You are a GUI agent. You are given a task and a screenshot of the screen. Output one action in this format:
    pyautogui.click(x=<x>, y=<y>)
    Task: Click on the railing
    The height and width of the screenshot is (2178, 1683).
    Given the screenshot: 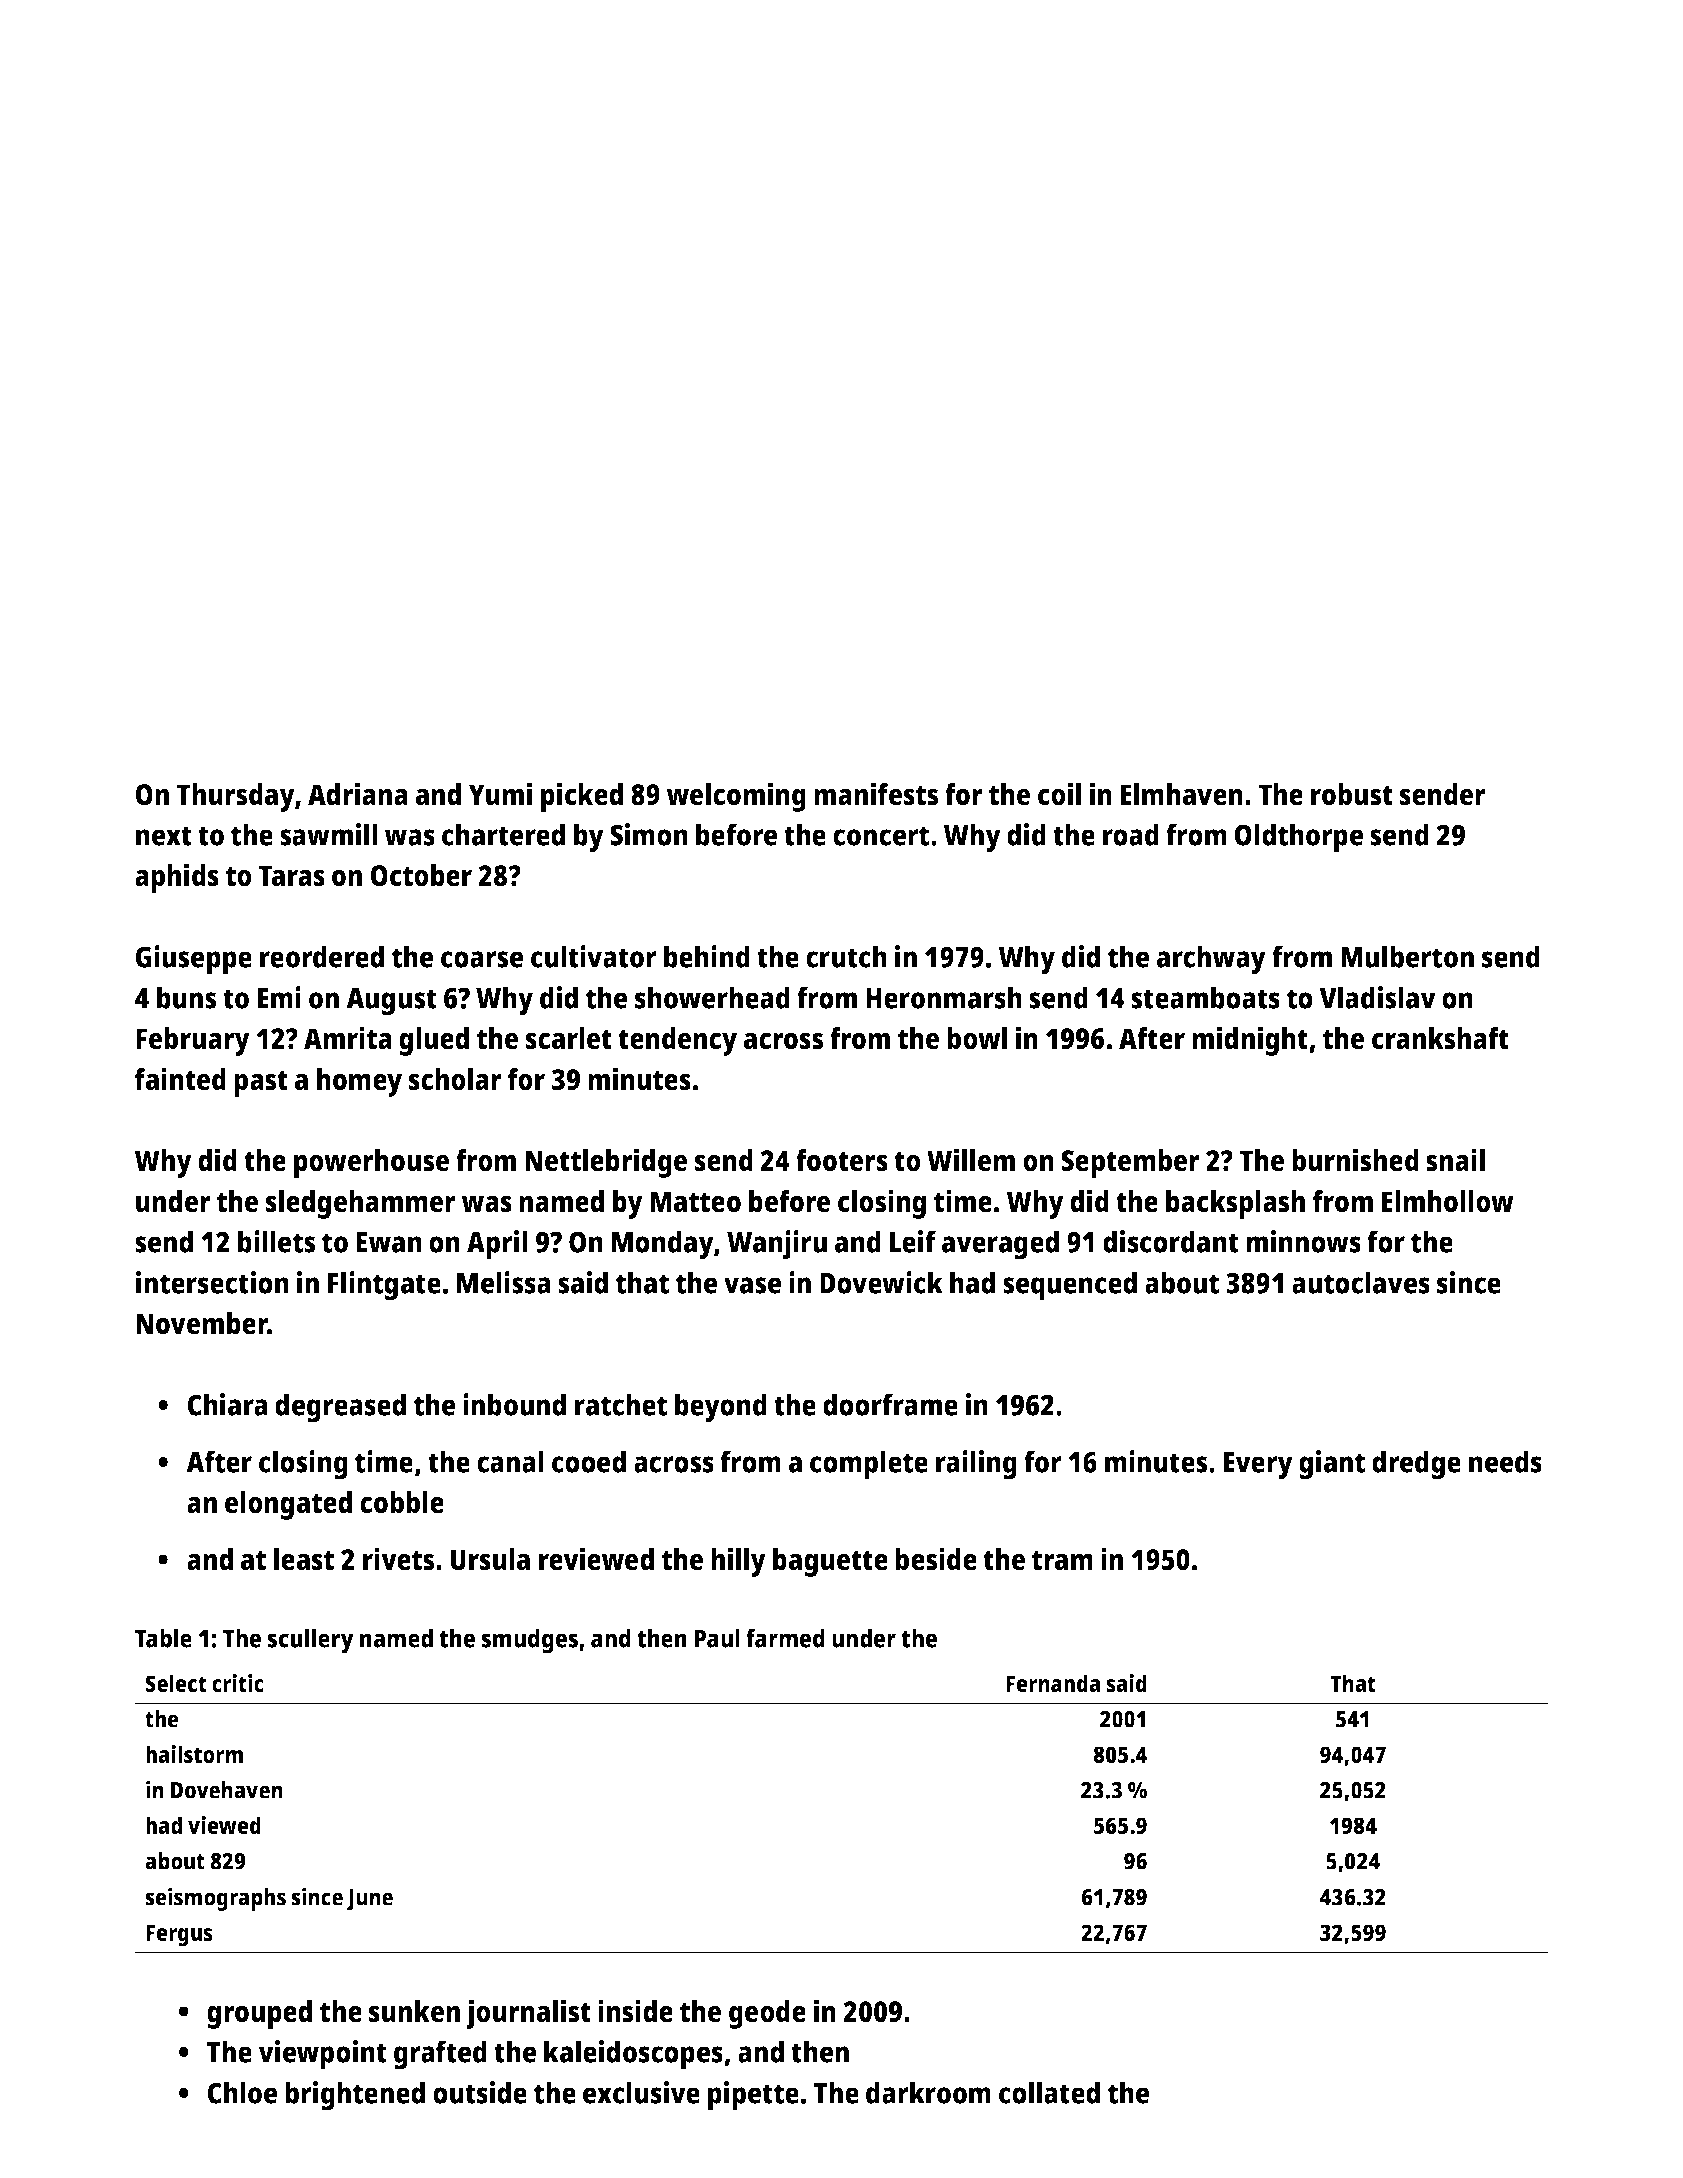 What is the action you would take?
    pyautogui.click(x=976, y=1465)
